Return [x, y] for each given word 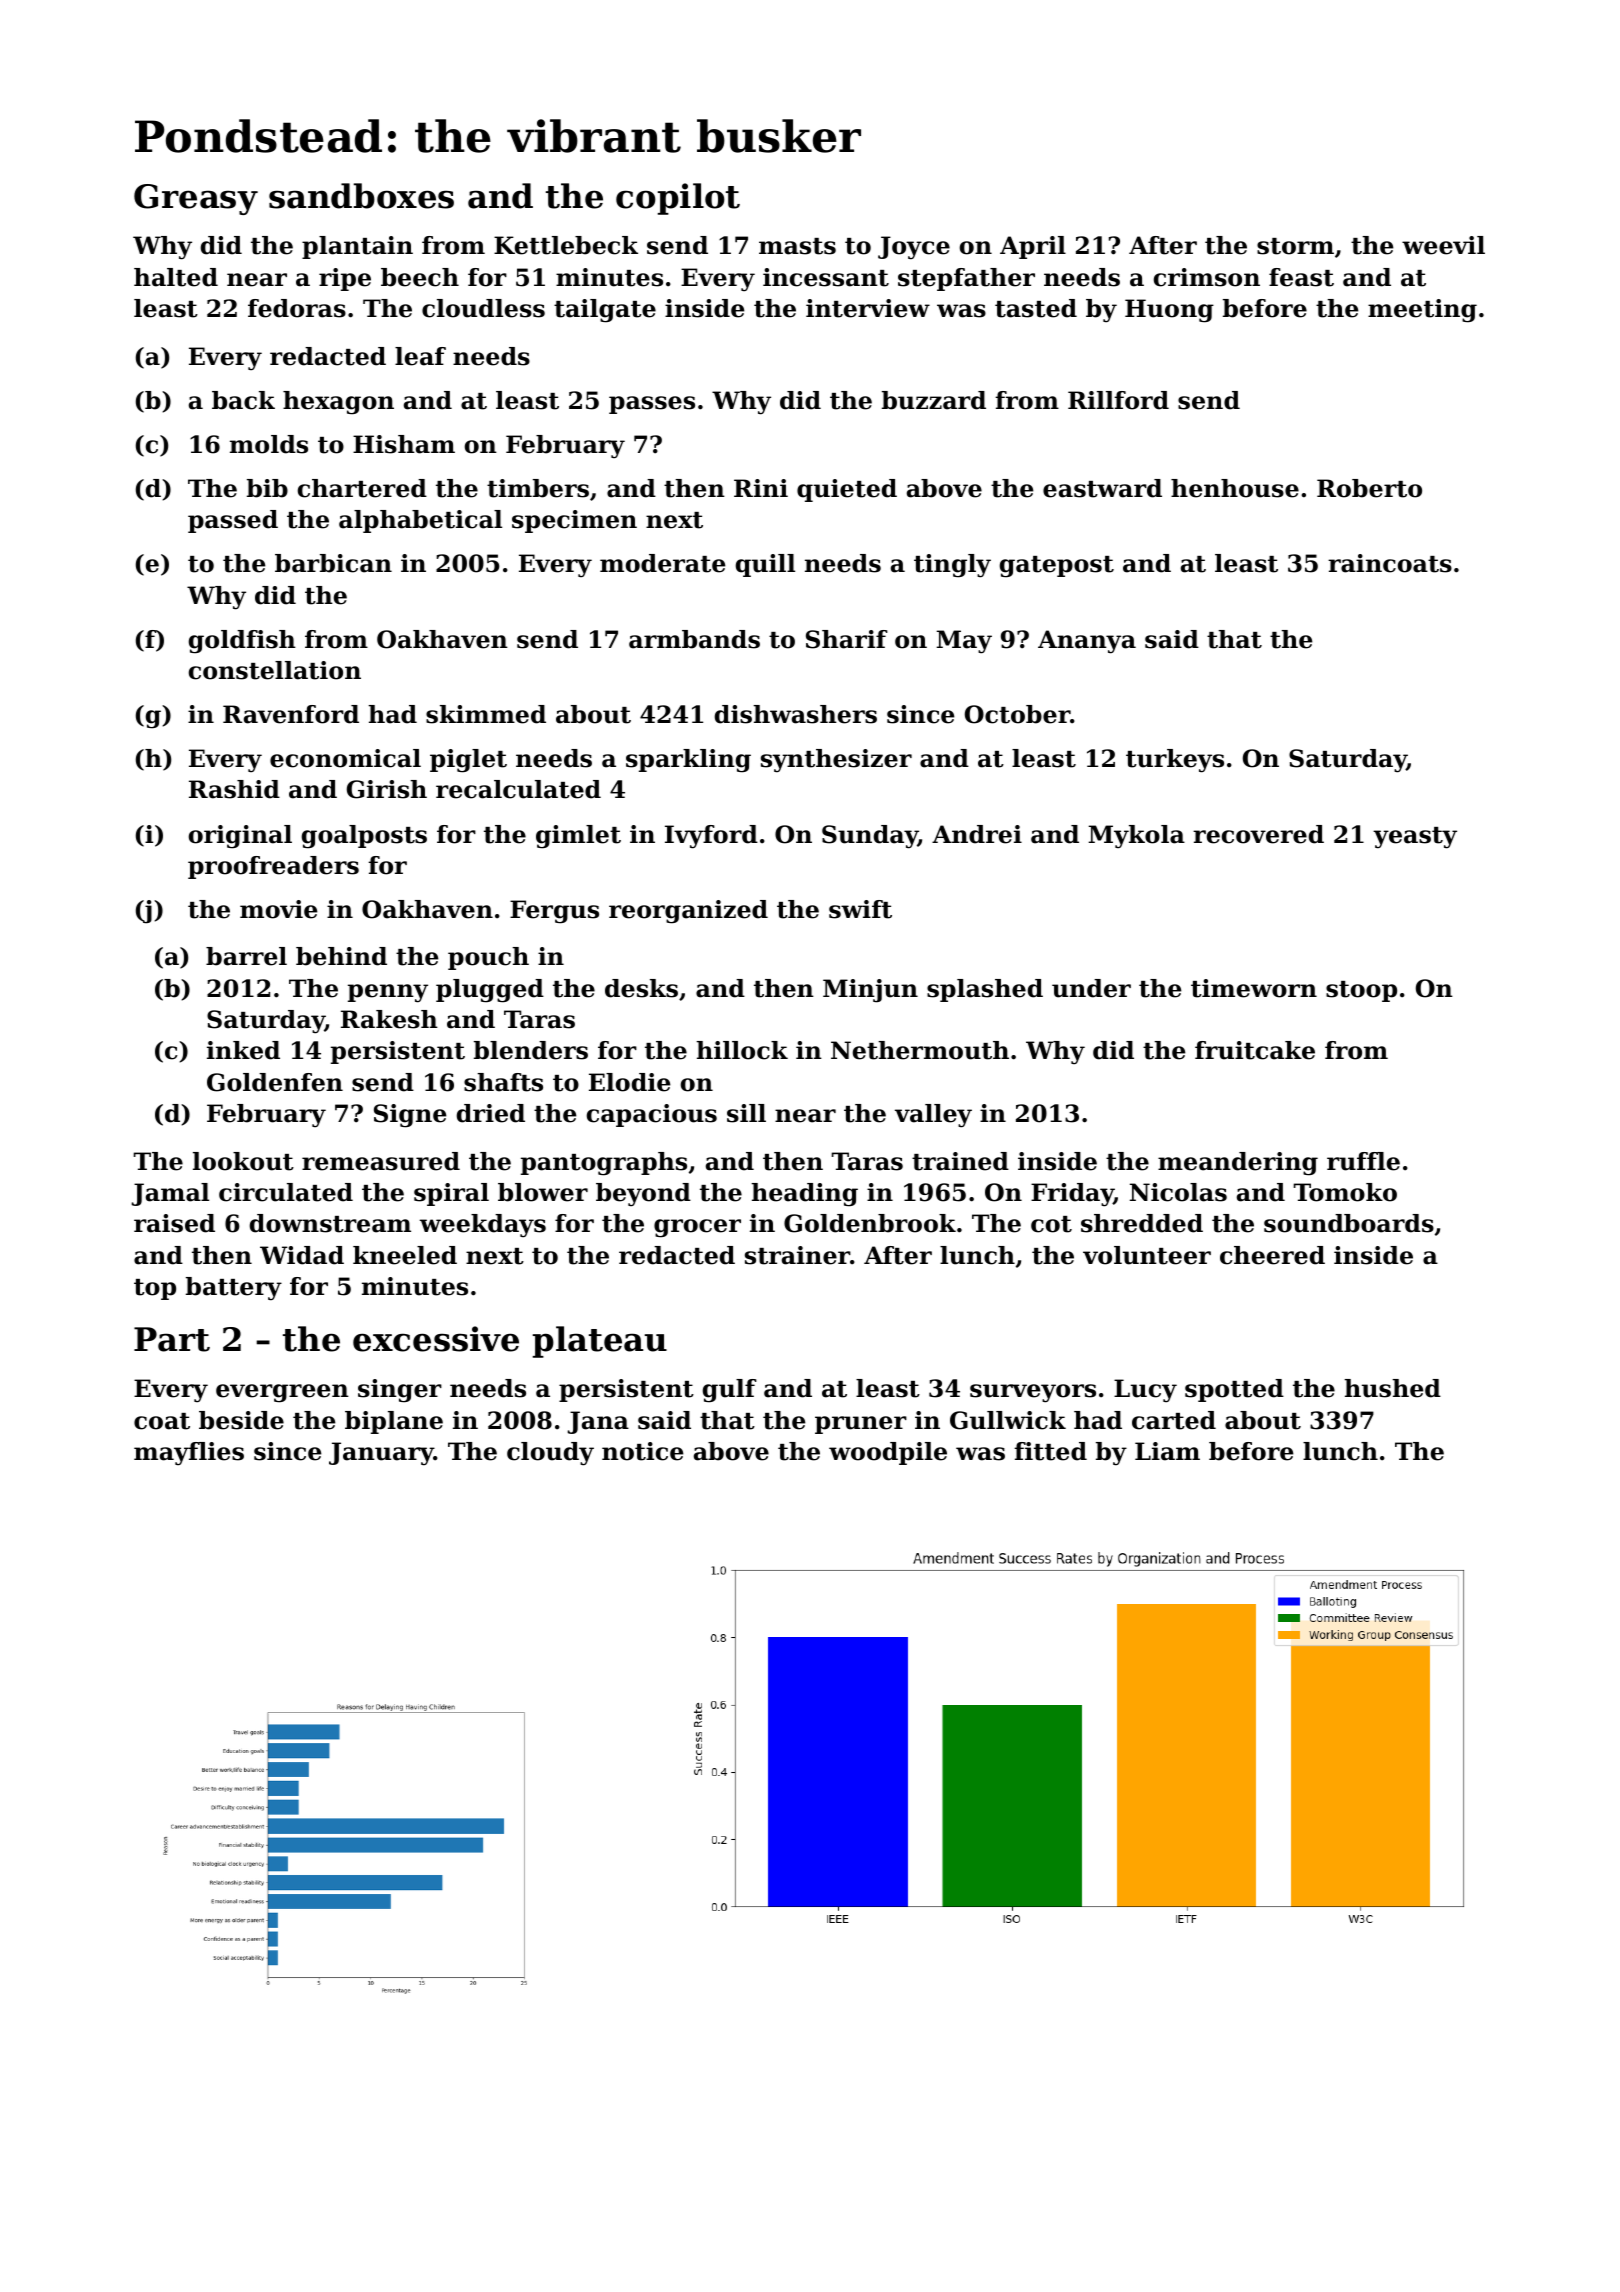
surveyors [1033, 1393]
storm [1295, 246]
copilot [678, 199]
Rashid [234, 789]
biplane [394, 1422]
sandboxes [361, 196]
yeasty [1415, 838]
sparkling [688, 761]
